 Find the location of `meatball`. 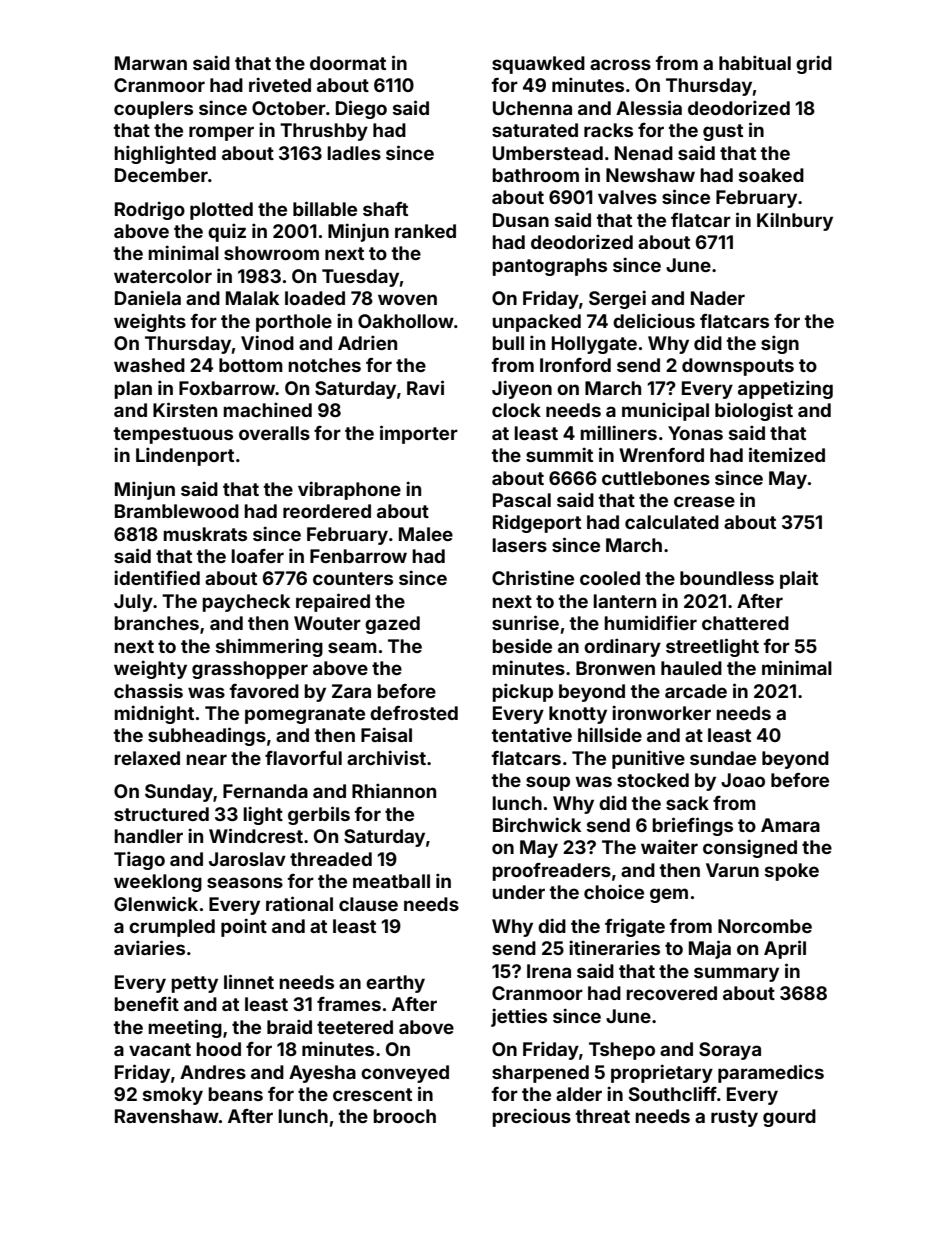

meatball is located at coordinates (391, 881).
